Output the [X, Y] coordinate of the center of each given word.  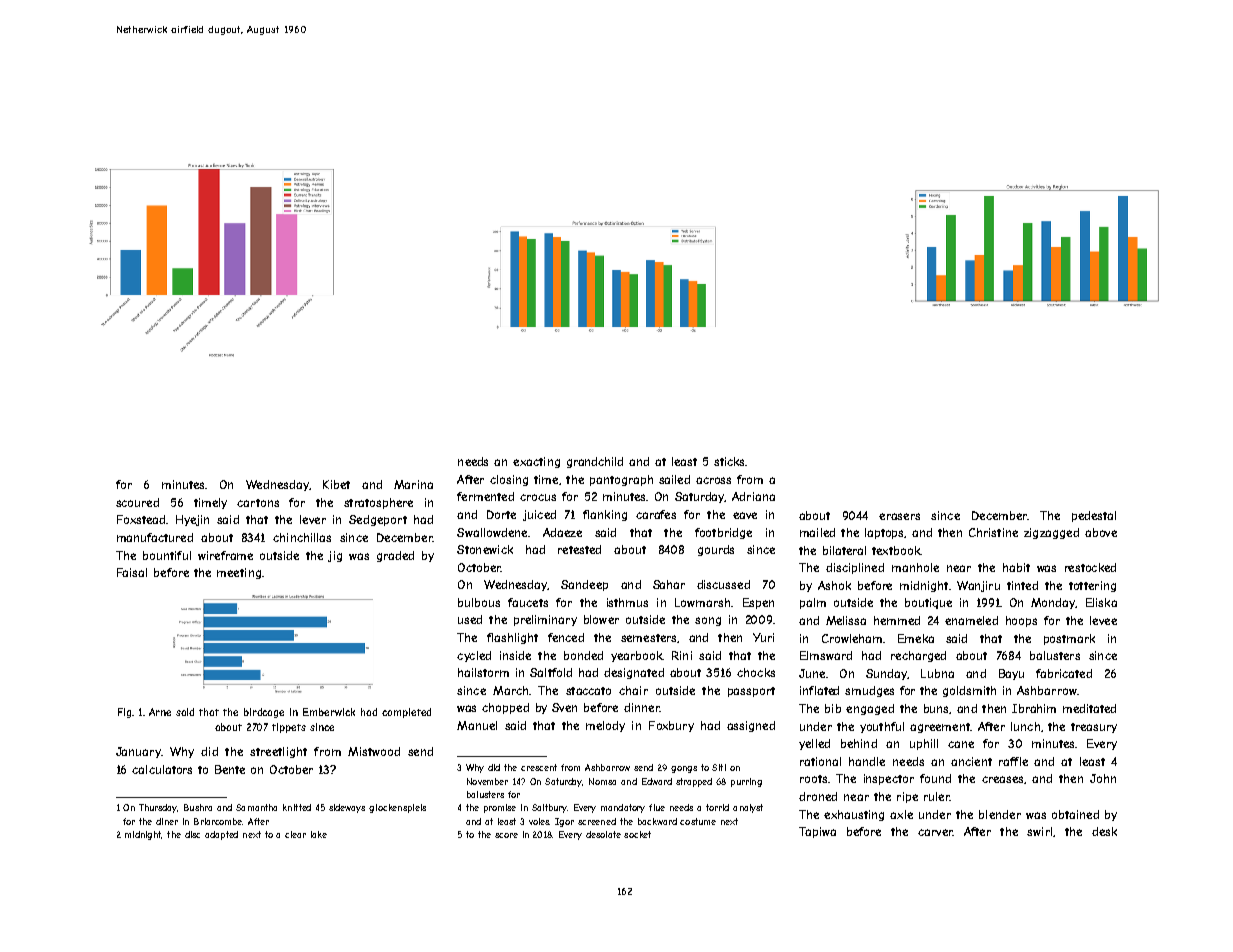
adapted [221, 835]
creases [1002, 779]
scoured [137, 502]
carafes [656, 514]
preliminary [545, 620]
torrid [717, 807]
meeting [239, 573]
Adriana [753, 496]
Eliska [1101, 602]
